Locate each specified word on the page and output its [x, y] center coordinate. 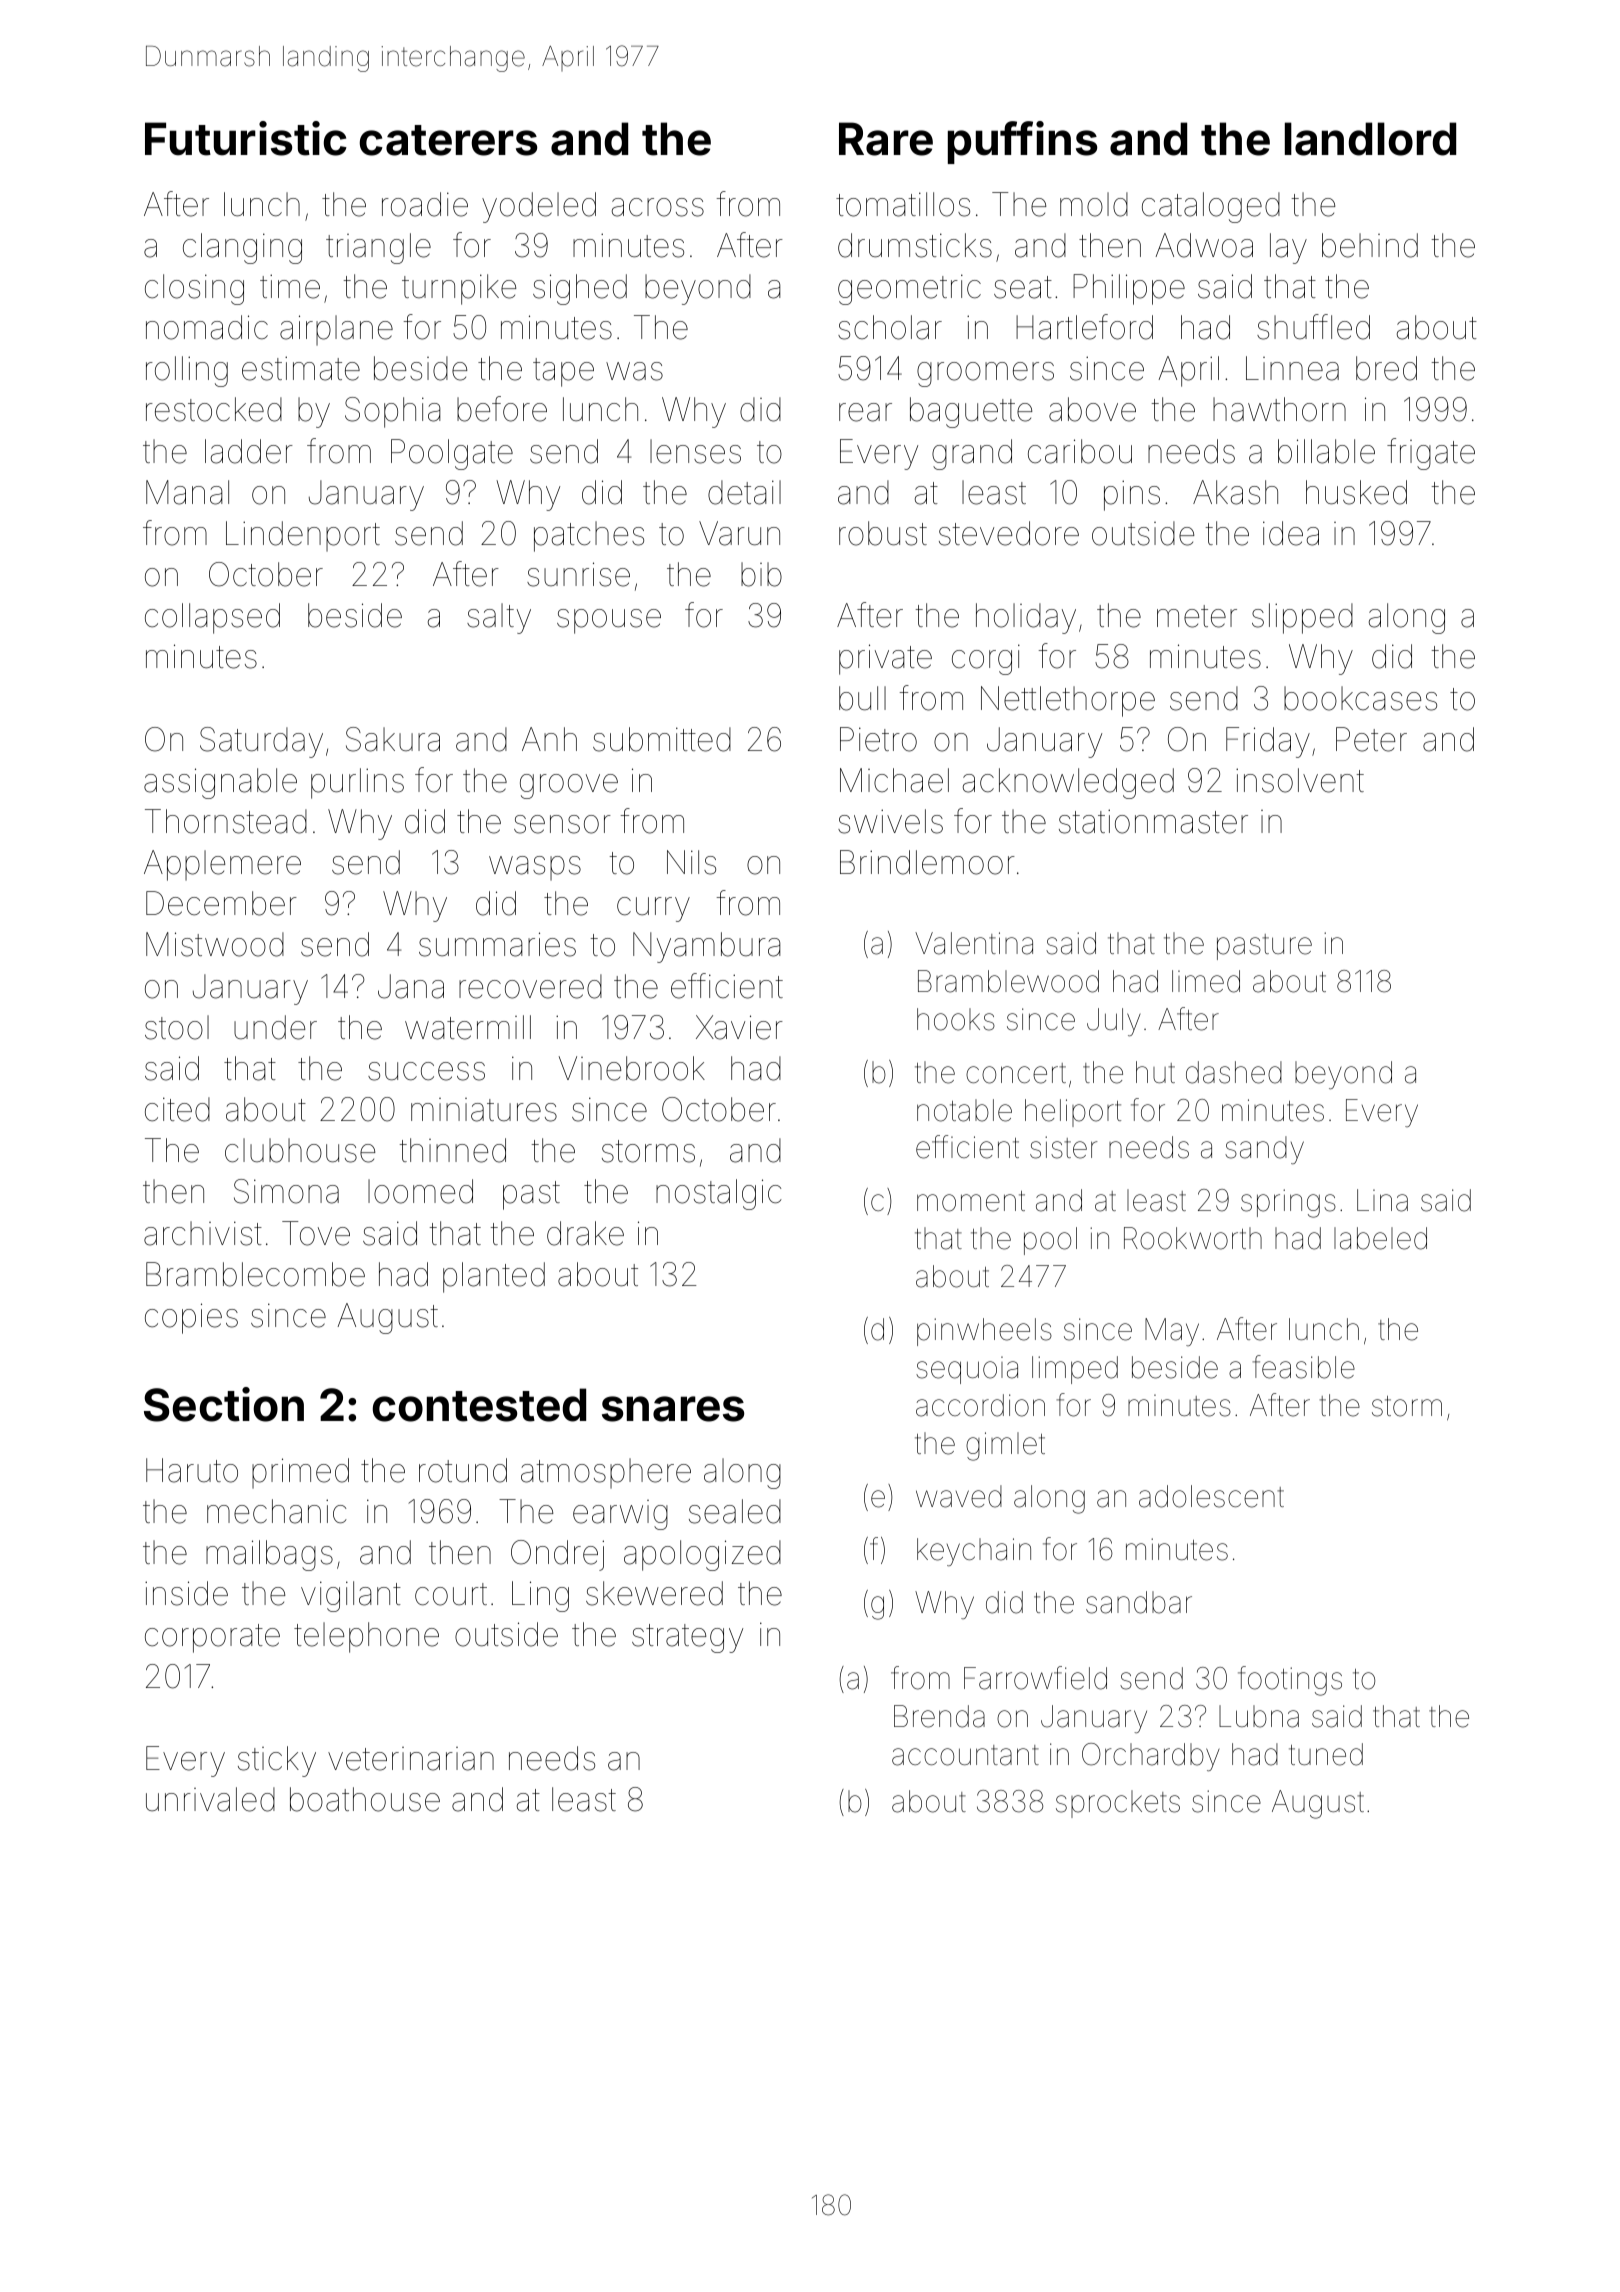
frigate [1431, 454]
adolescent [1211, 1496]
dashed [1234, 1072]
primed [300, 1473]
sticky [277, 1761]
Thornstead [226, 821]
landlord [1370, 139]
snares [673, 1409]
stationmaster [1153, 821]
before [502, 409]
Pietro [878, 739]
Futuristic [246, 138]
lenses [695, 451]
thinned [453, 1150]
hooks [956, 1019]
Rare [886, 139]
